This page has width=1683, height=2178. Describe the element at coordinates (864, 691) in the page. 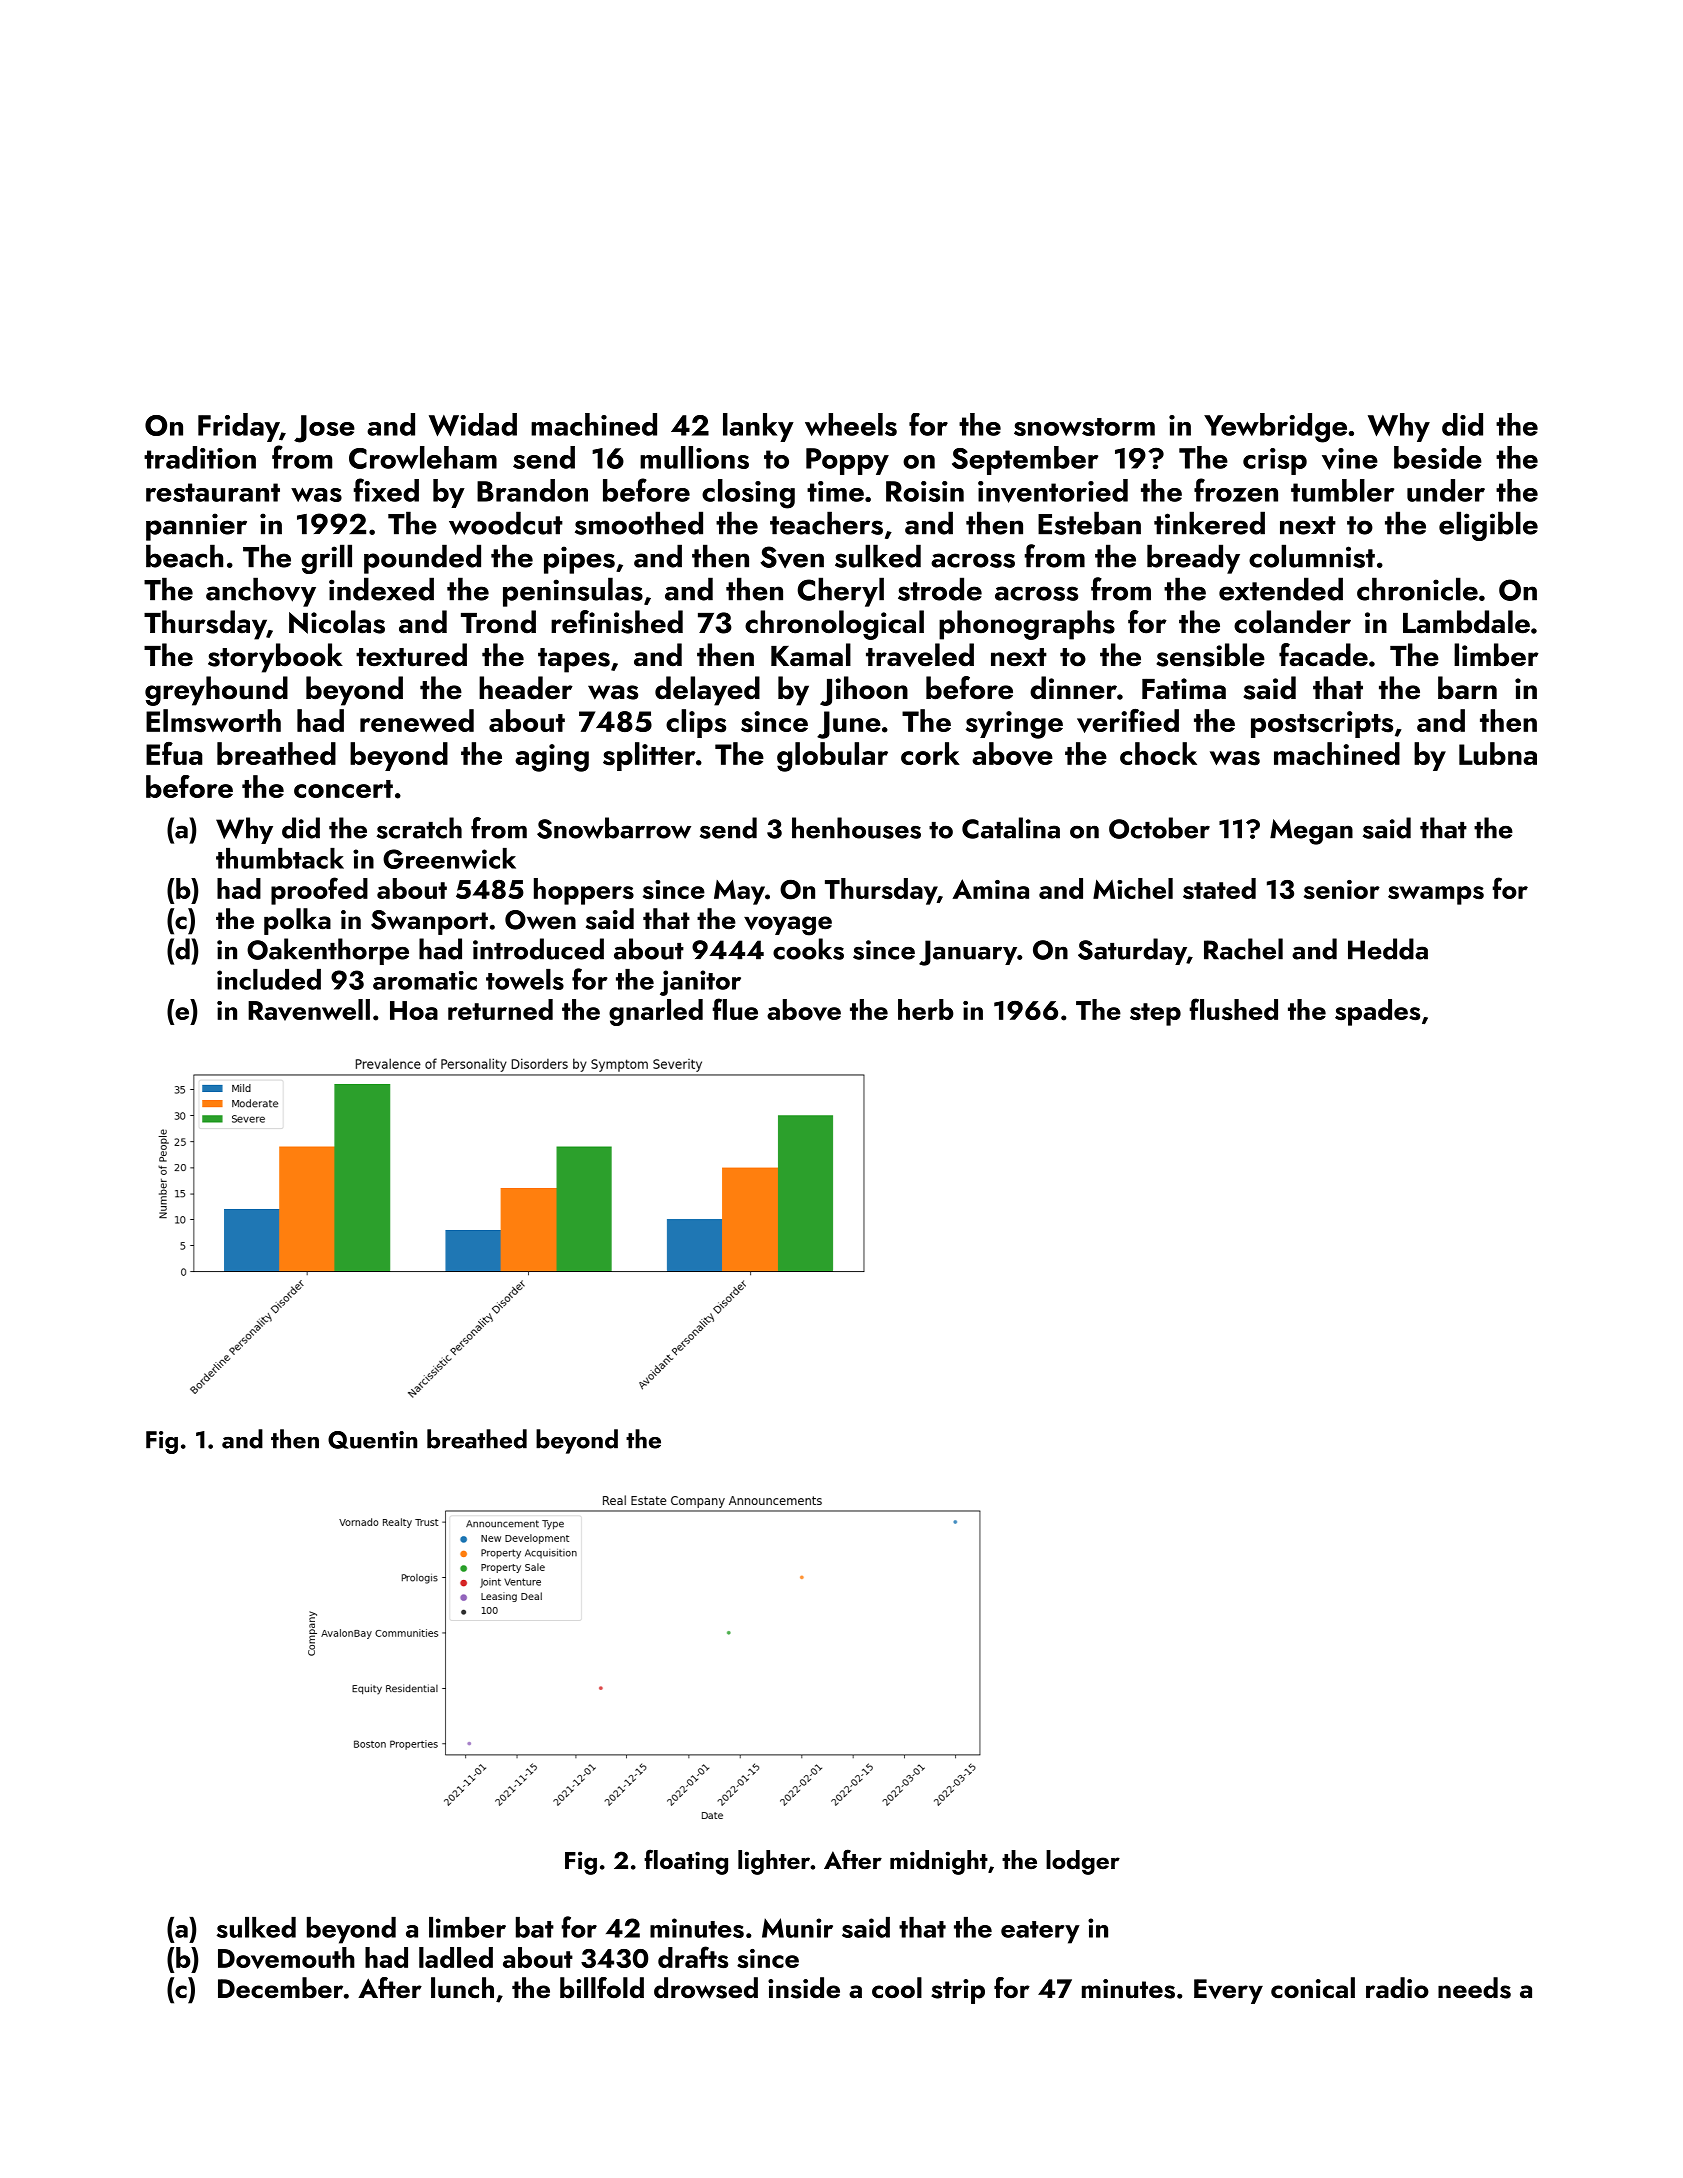

I see `Jihoon` at that location.
